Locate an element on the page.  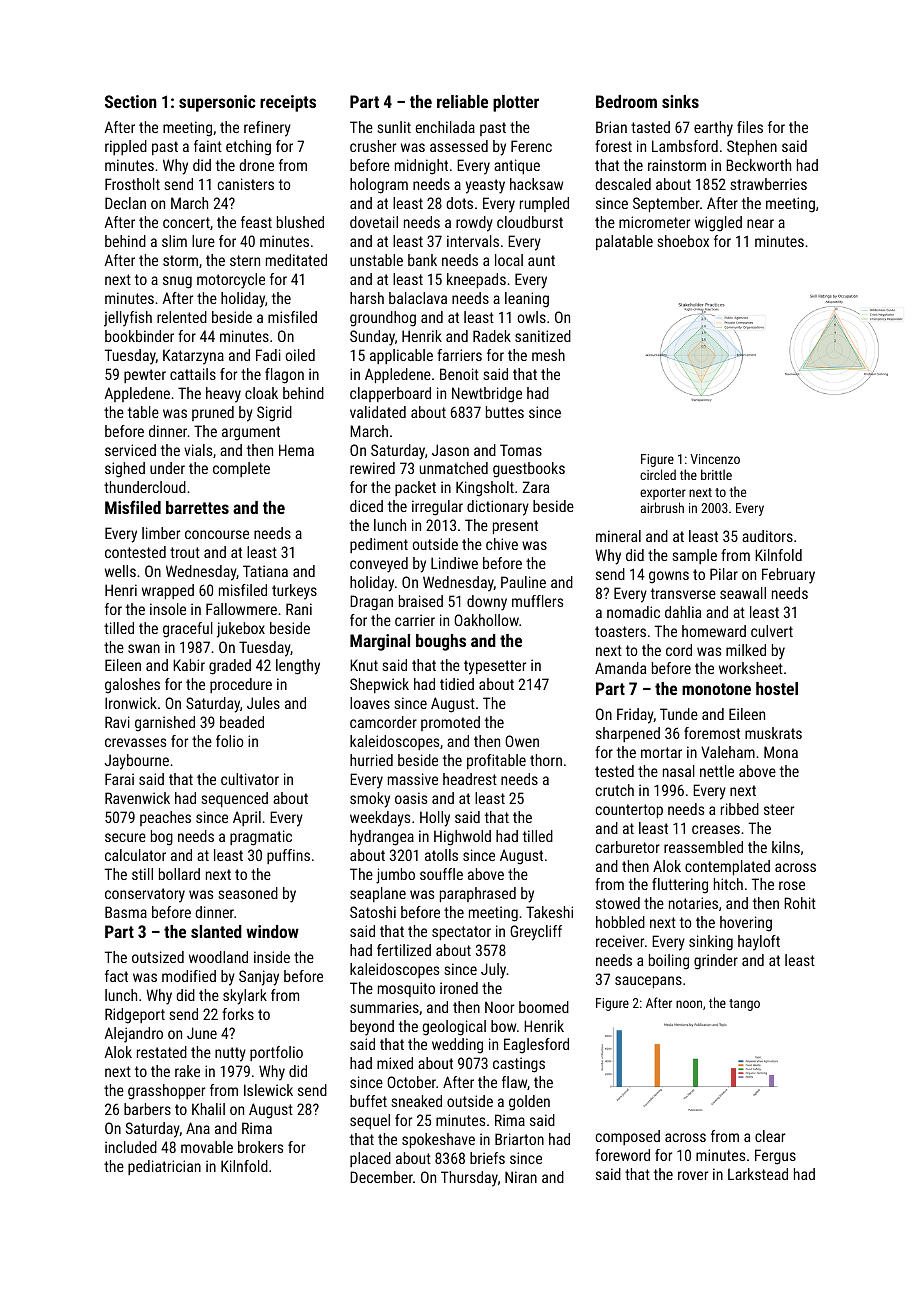
garnished is located at coordinates (165, 724).
